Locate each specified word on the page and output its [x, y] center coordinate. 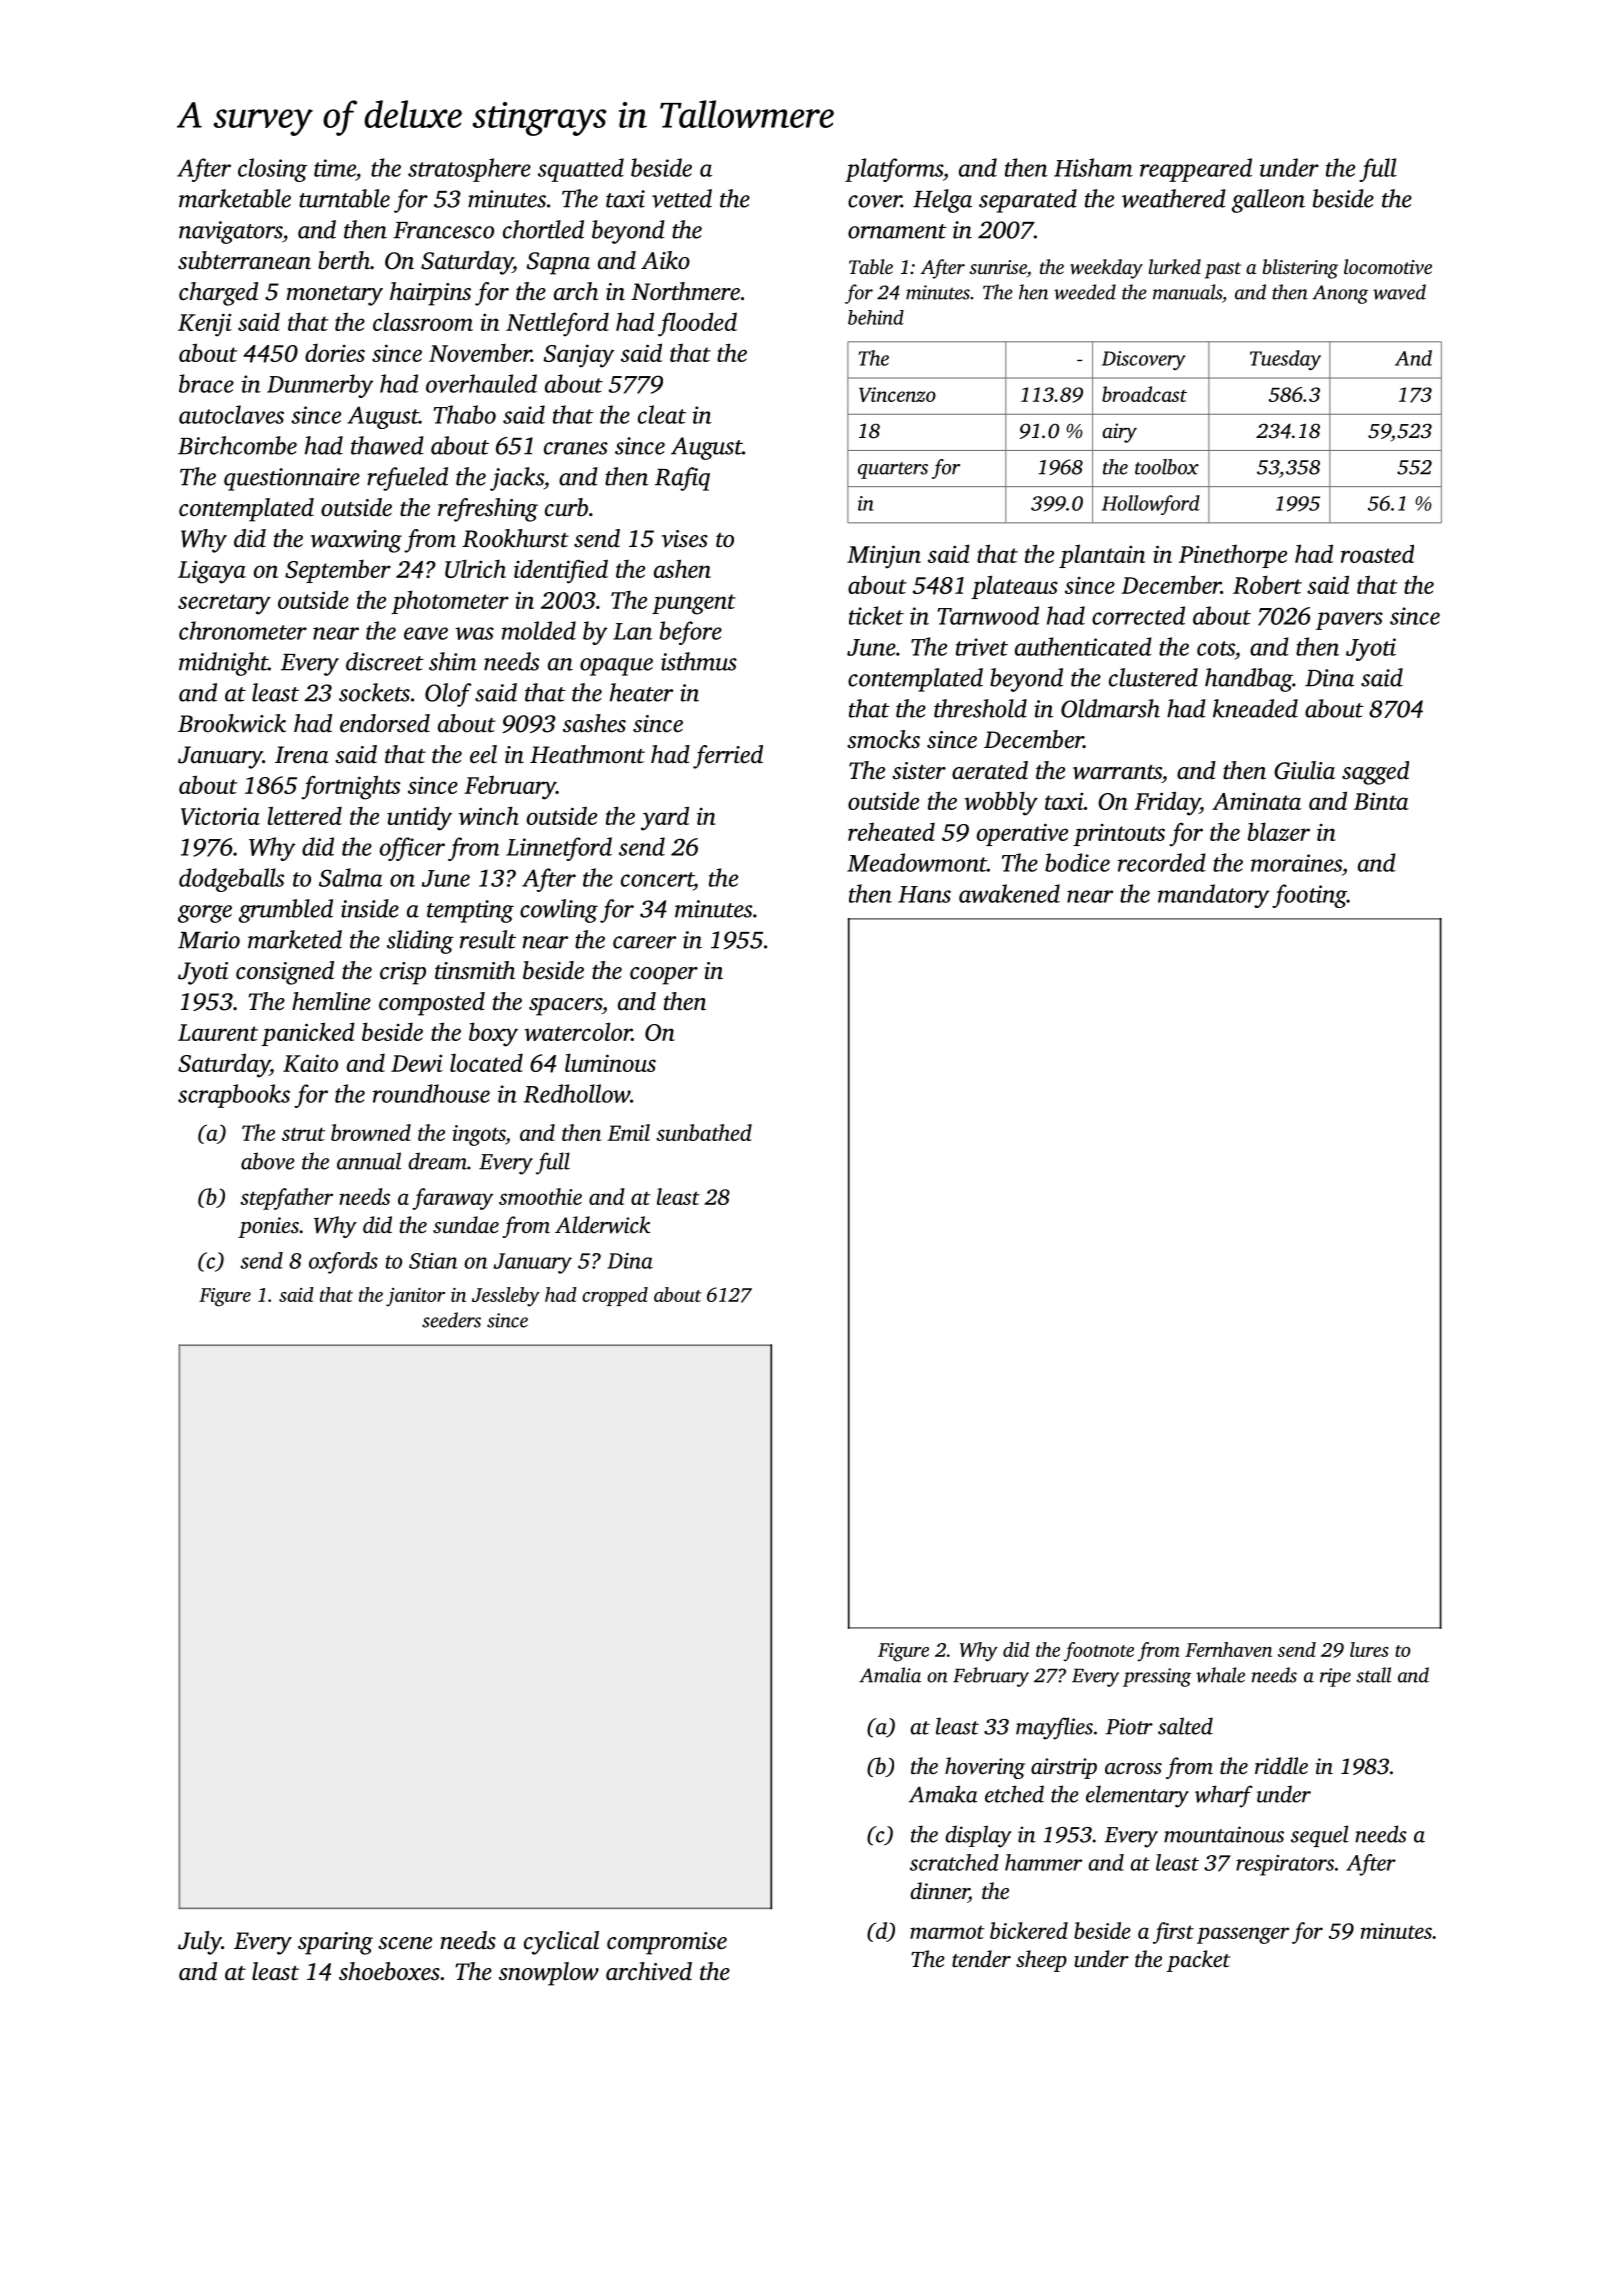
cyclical [561, 1943]
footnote [1098, 1651]
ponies [268, 1227]
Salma [351, 877]
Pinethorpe [1233, 556]
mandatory [1213, 896]
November [480, 353]
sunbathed [704, 1132]
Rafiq [682, 479]
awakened [1009, 893]
